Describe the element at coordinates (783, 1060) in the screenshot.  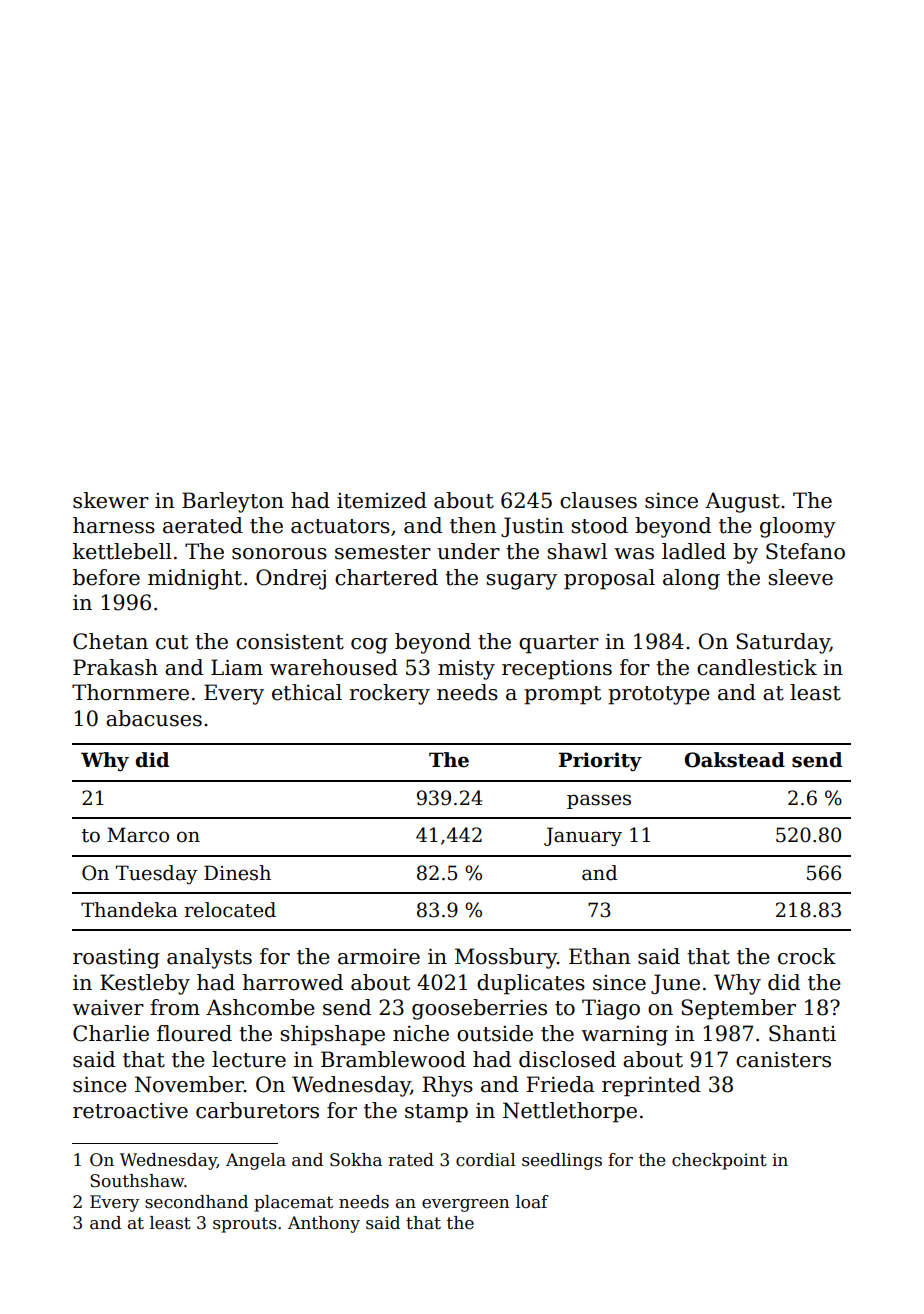
I see `canisters` at that location.
